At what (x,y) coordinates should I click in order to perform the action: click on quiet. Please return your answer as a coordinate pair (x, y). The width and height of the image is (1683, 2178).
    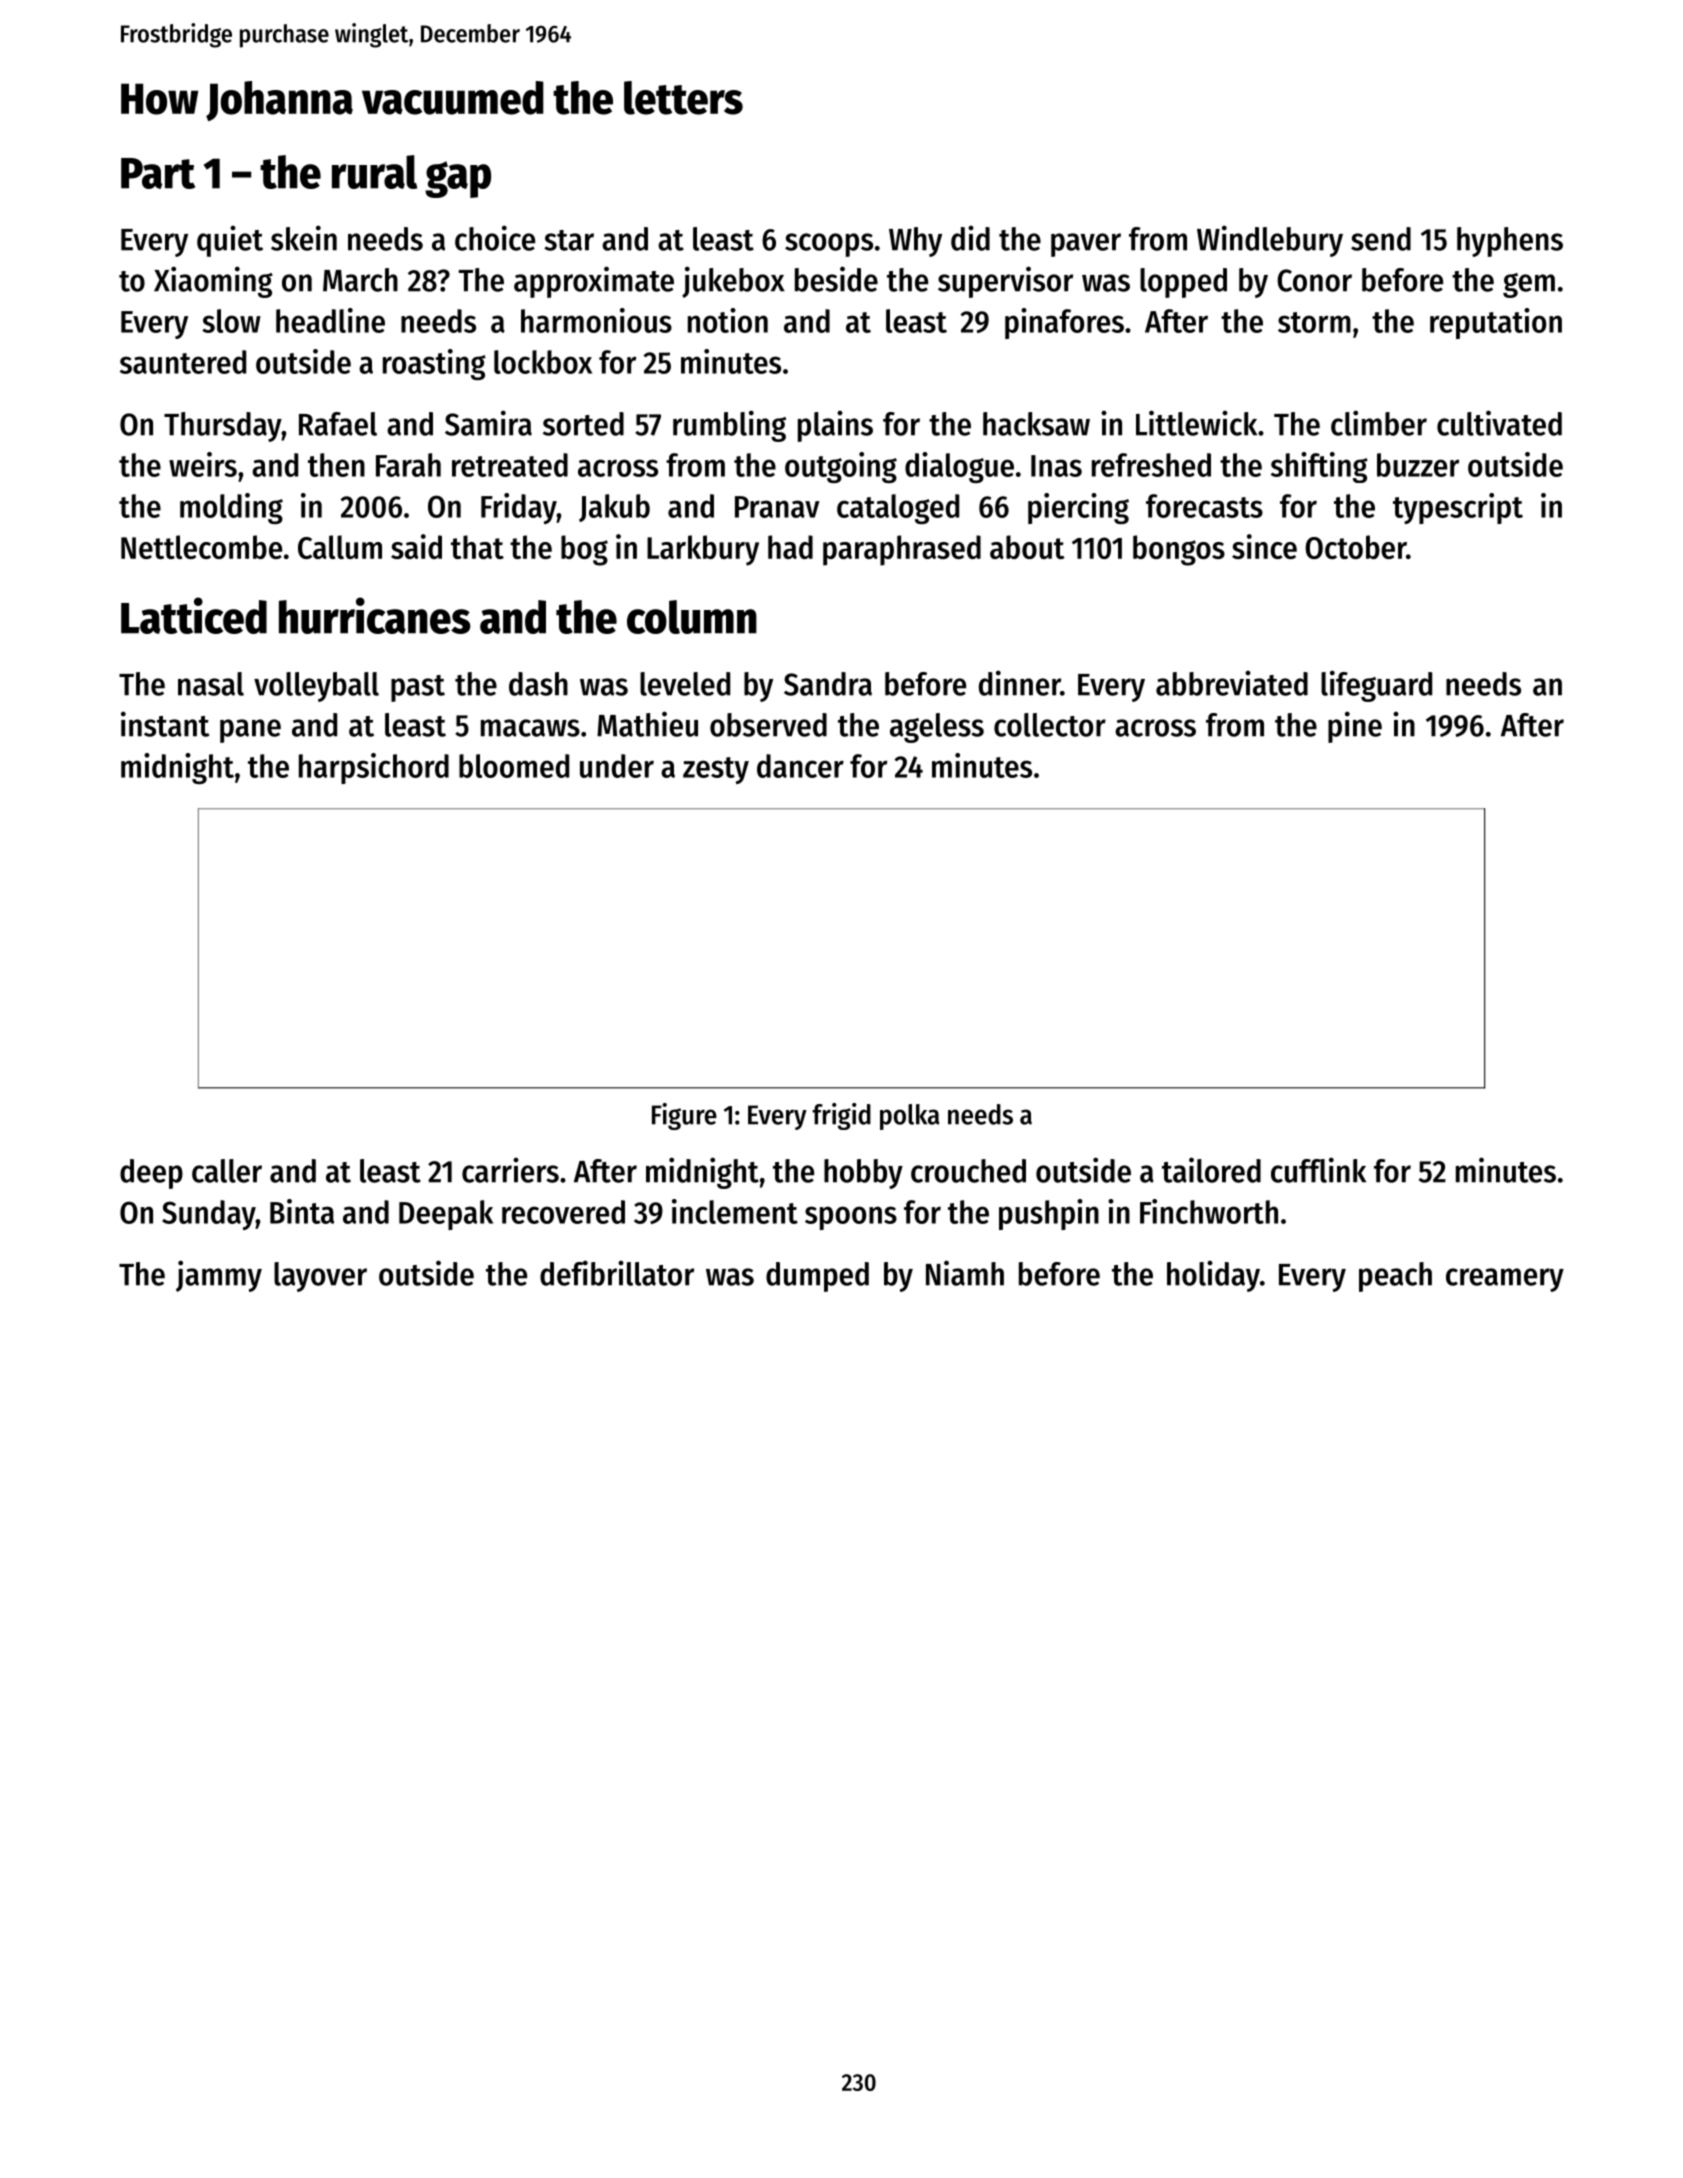
    Looking at the image, I should click on (230, 241).
